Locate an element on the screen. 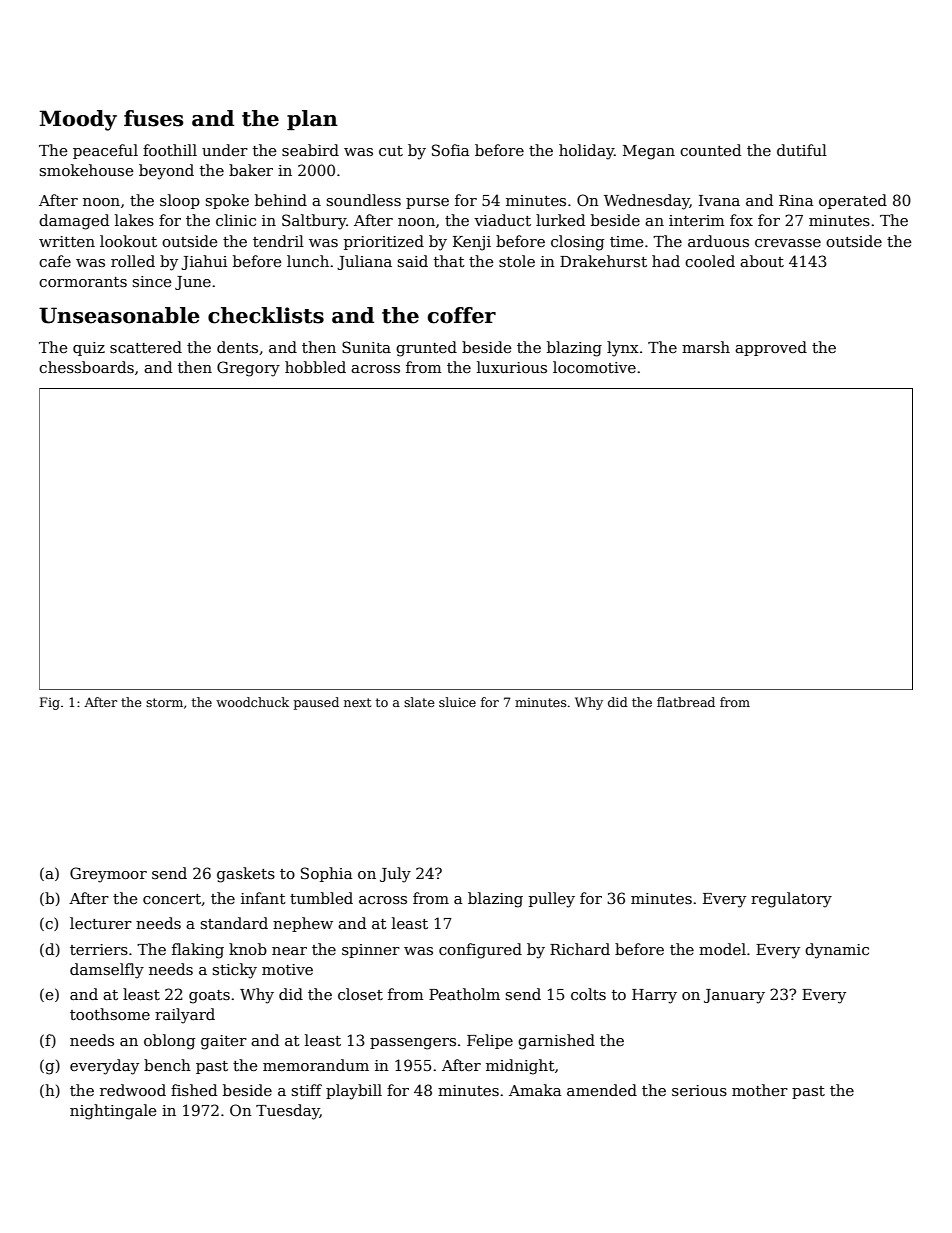 This screenshot has height=1233, width=952. approved is located at coordinates (771, 348).
